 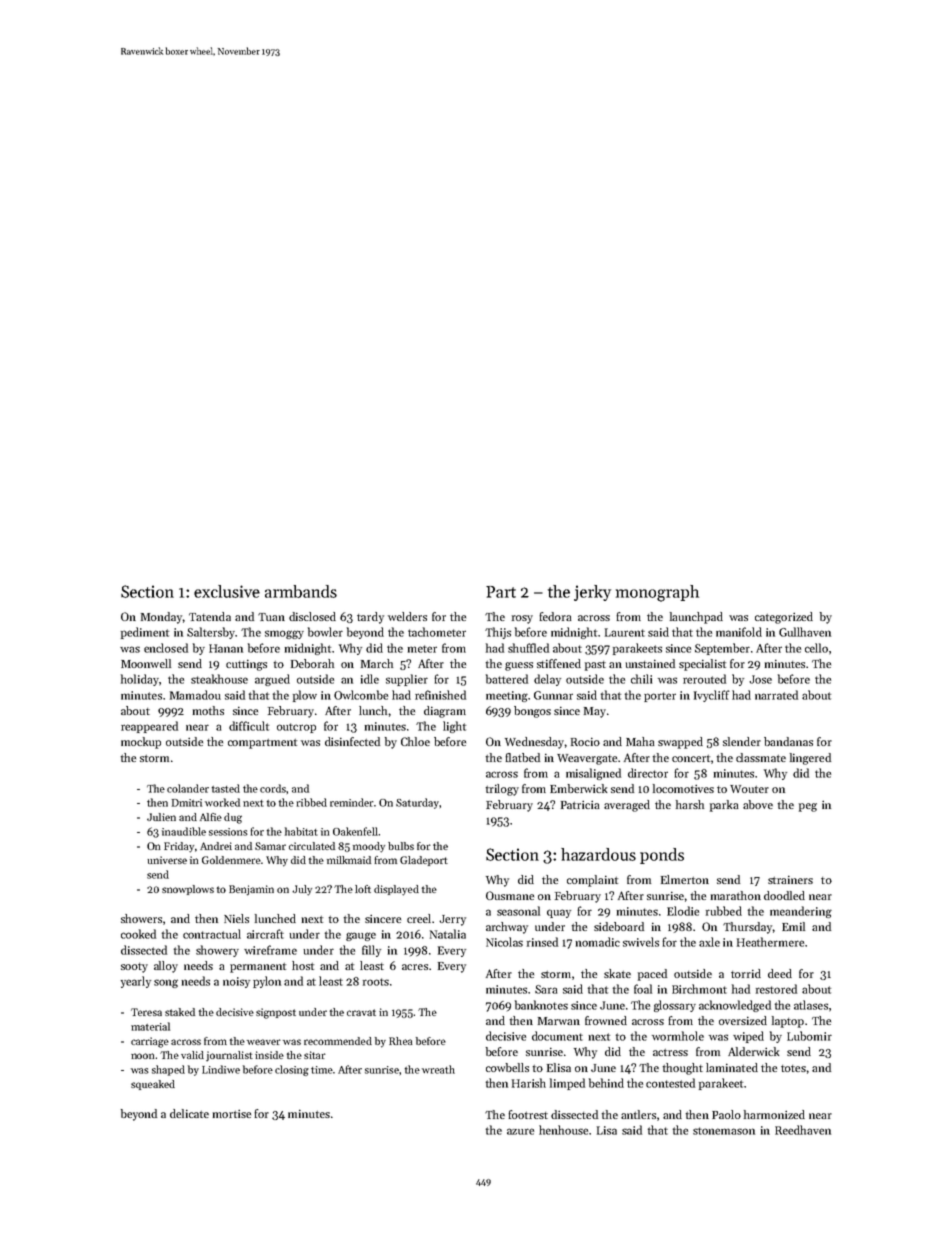 What do you see at coordinates (510, 895) in the screenshot?
I see `Ousmane` at bounding box center [510, 895].
